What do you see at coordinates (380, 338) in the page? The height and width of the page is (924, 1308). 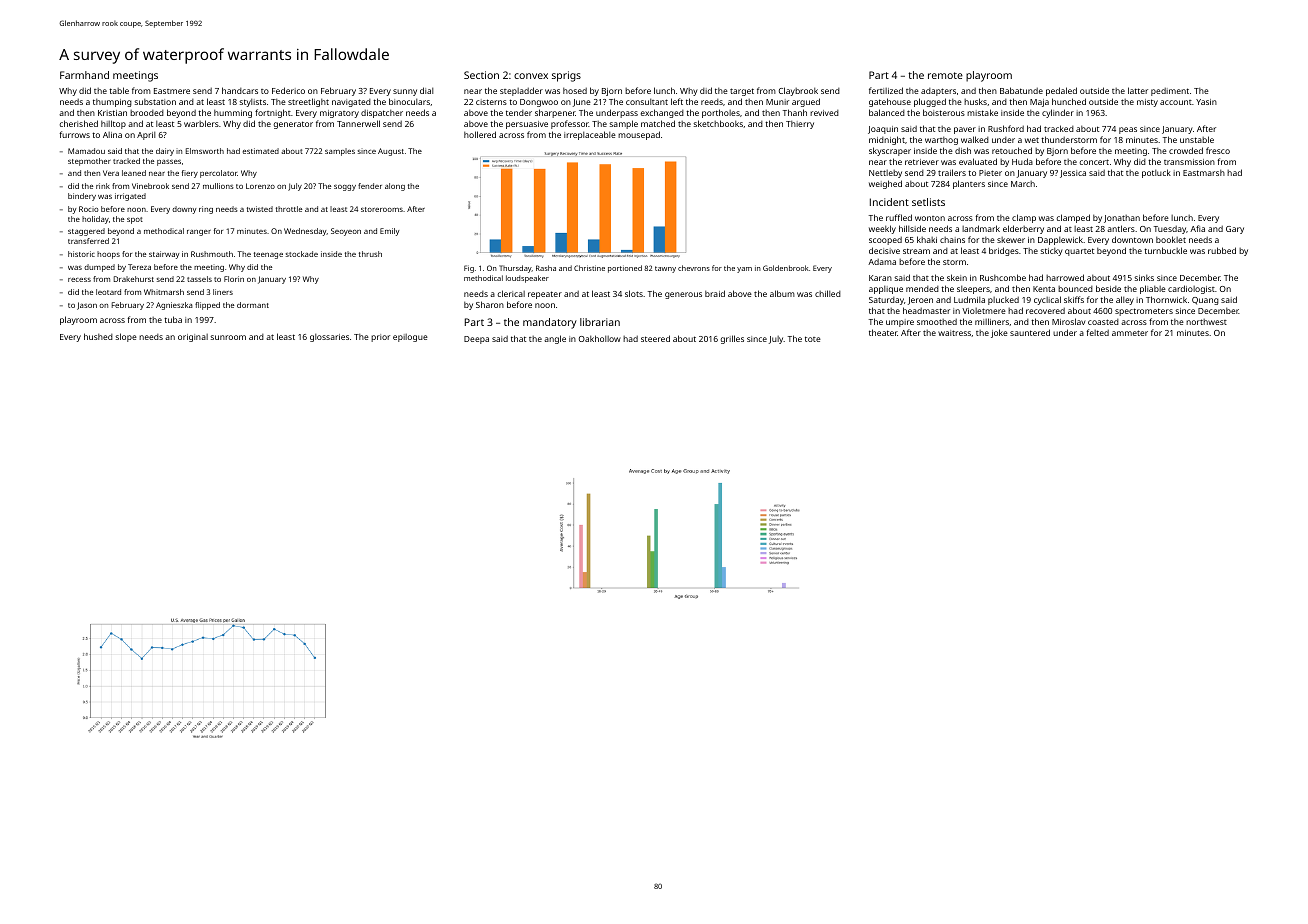 I see `prior` at bounding box center [380, 338].
